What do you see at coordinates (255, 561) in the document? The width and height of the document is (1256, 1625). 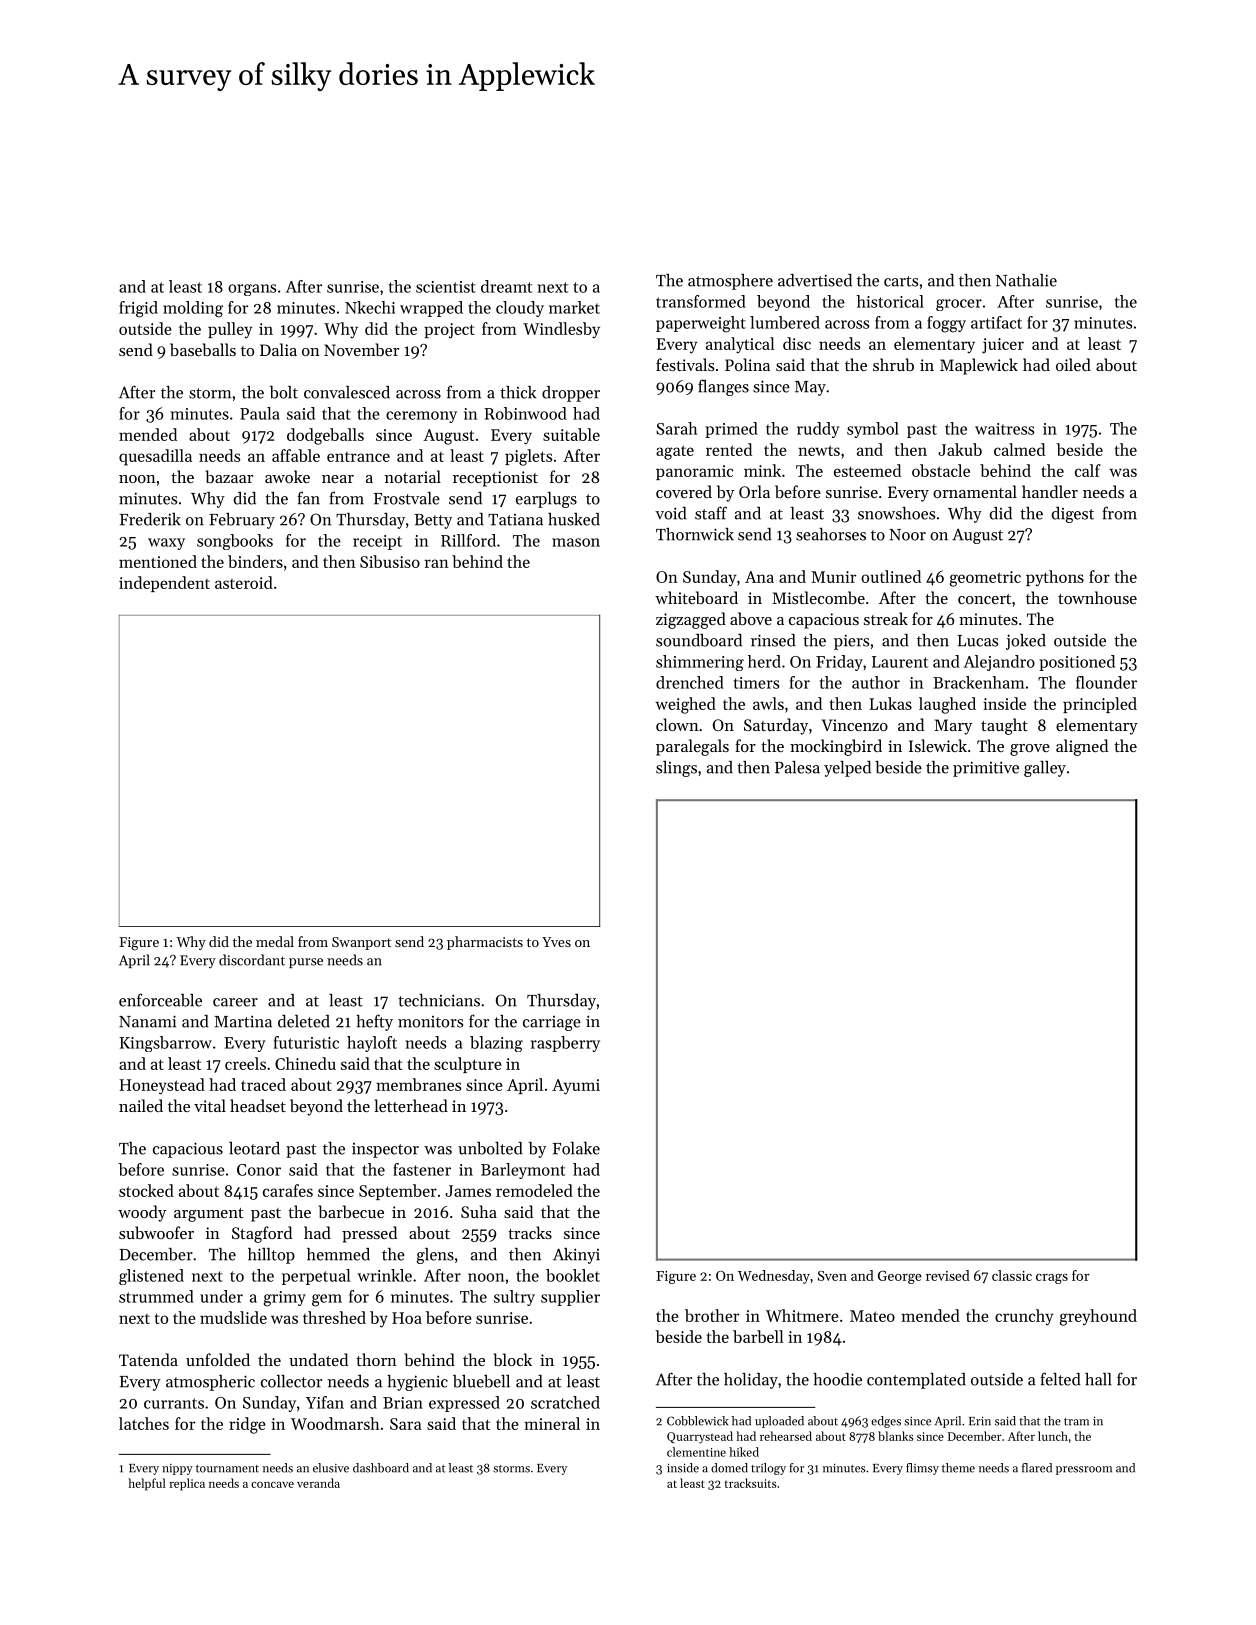 I see `binders` at bounding box center [255, 561].
